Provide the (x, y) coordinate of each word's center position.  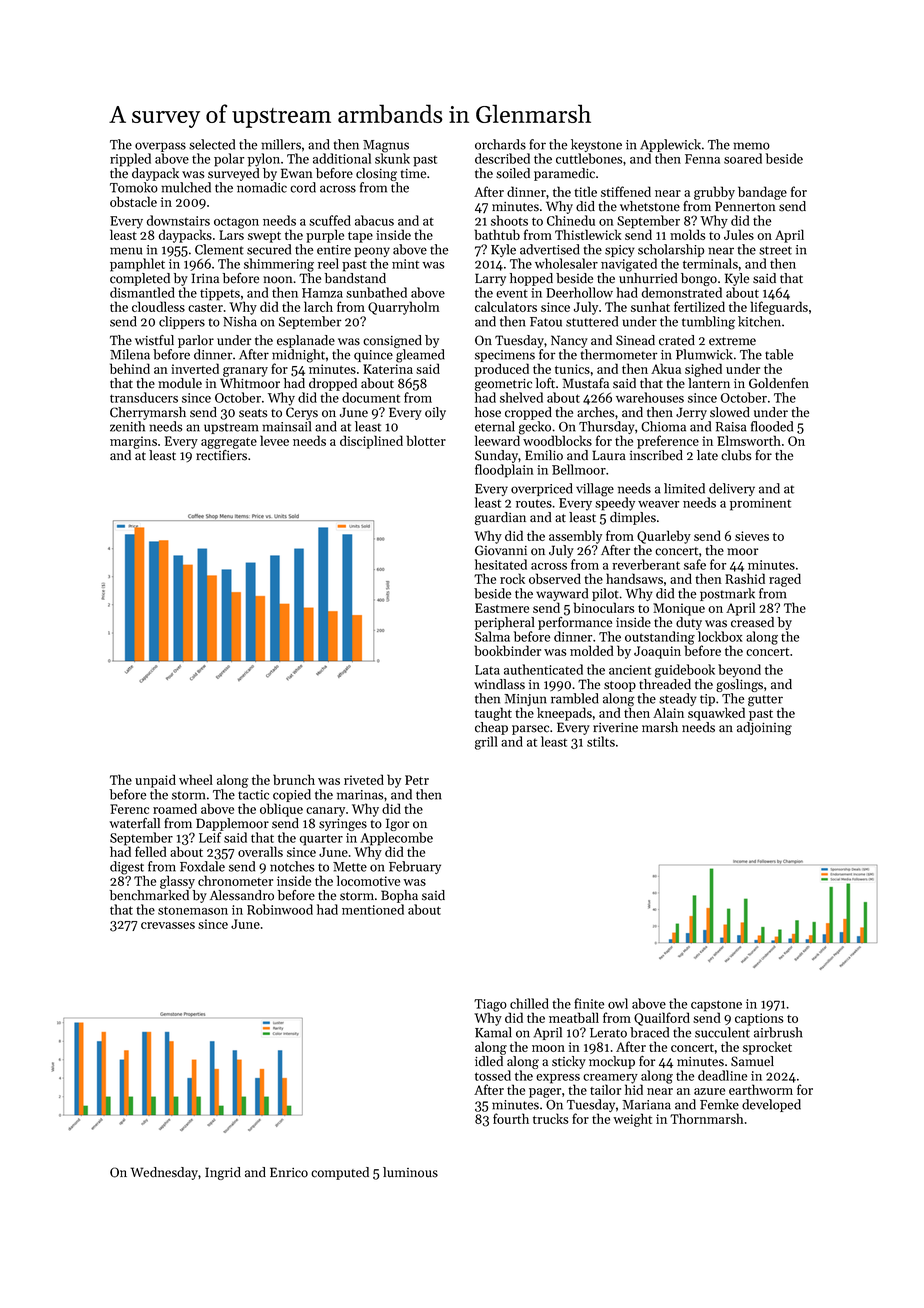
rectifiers (221, 455)
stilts (601, 741)
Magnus (386, 146)
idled (489, 1061)
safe (695, 564)
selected (212, 144)
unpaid (155, 781)
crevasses (168, 925)
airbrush (778, 1032)
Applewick (670, 145)
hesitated (501, 564)
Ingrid (223, 1173)
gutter (765, 701)
